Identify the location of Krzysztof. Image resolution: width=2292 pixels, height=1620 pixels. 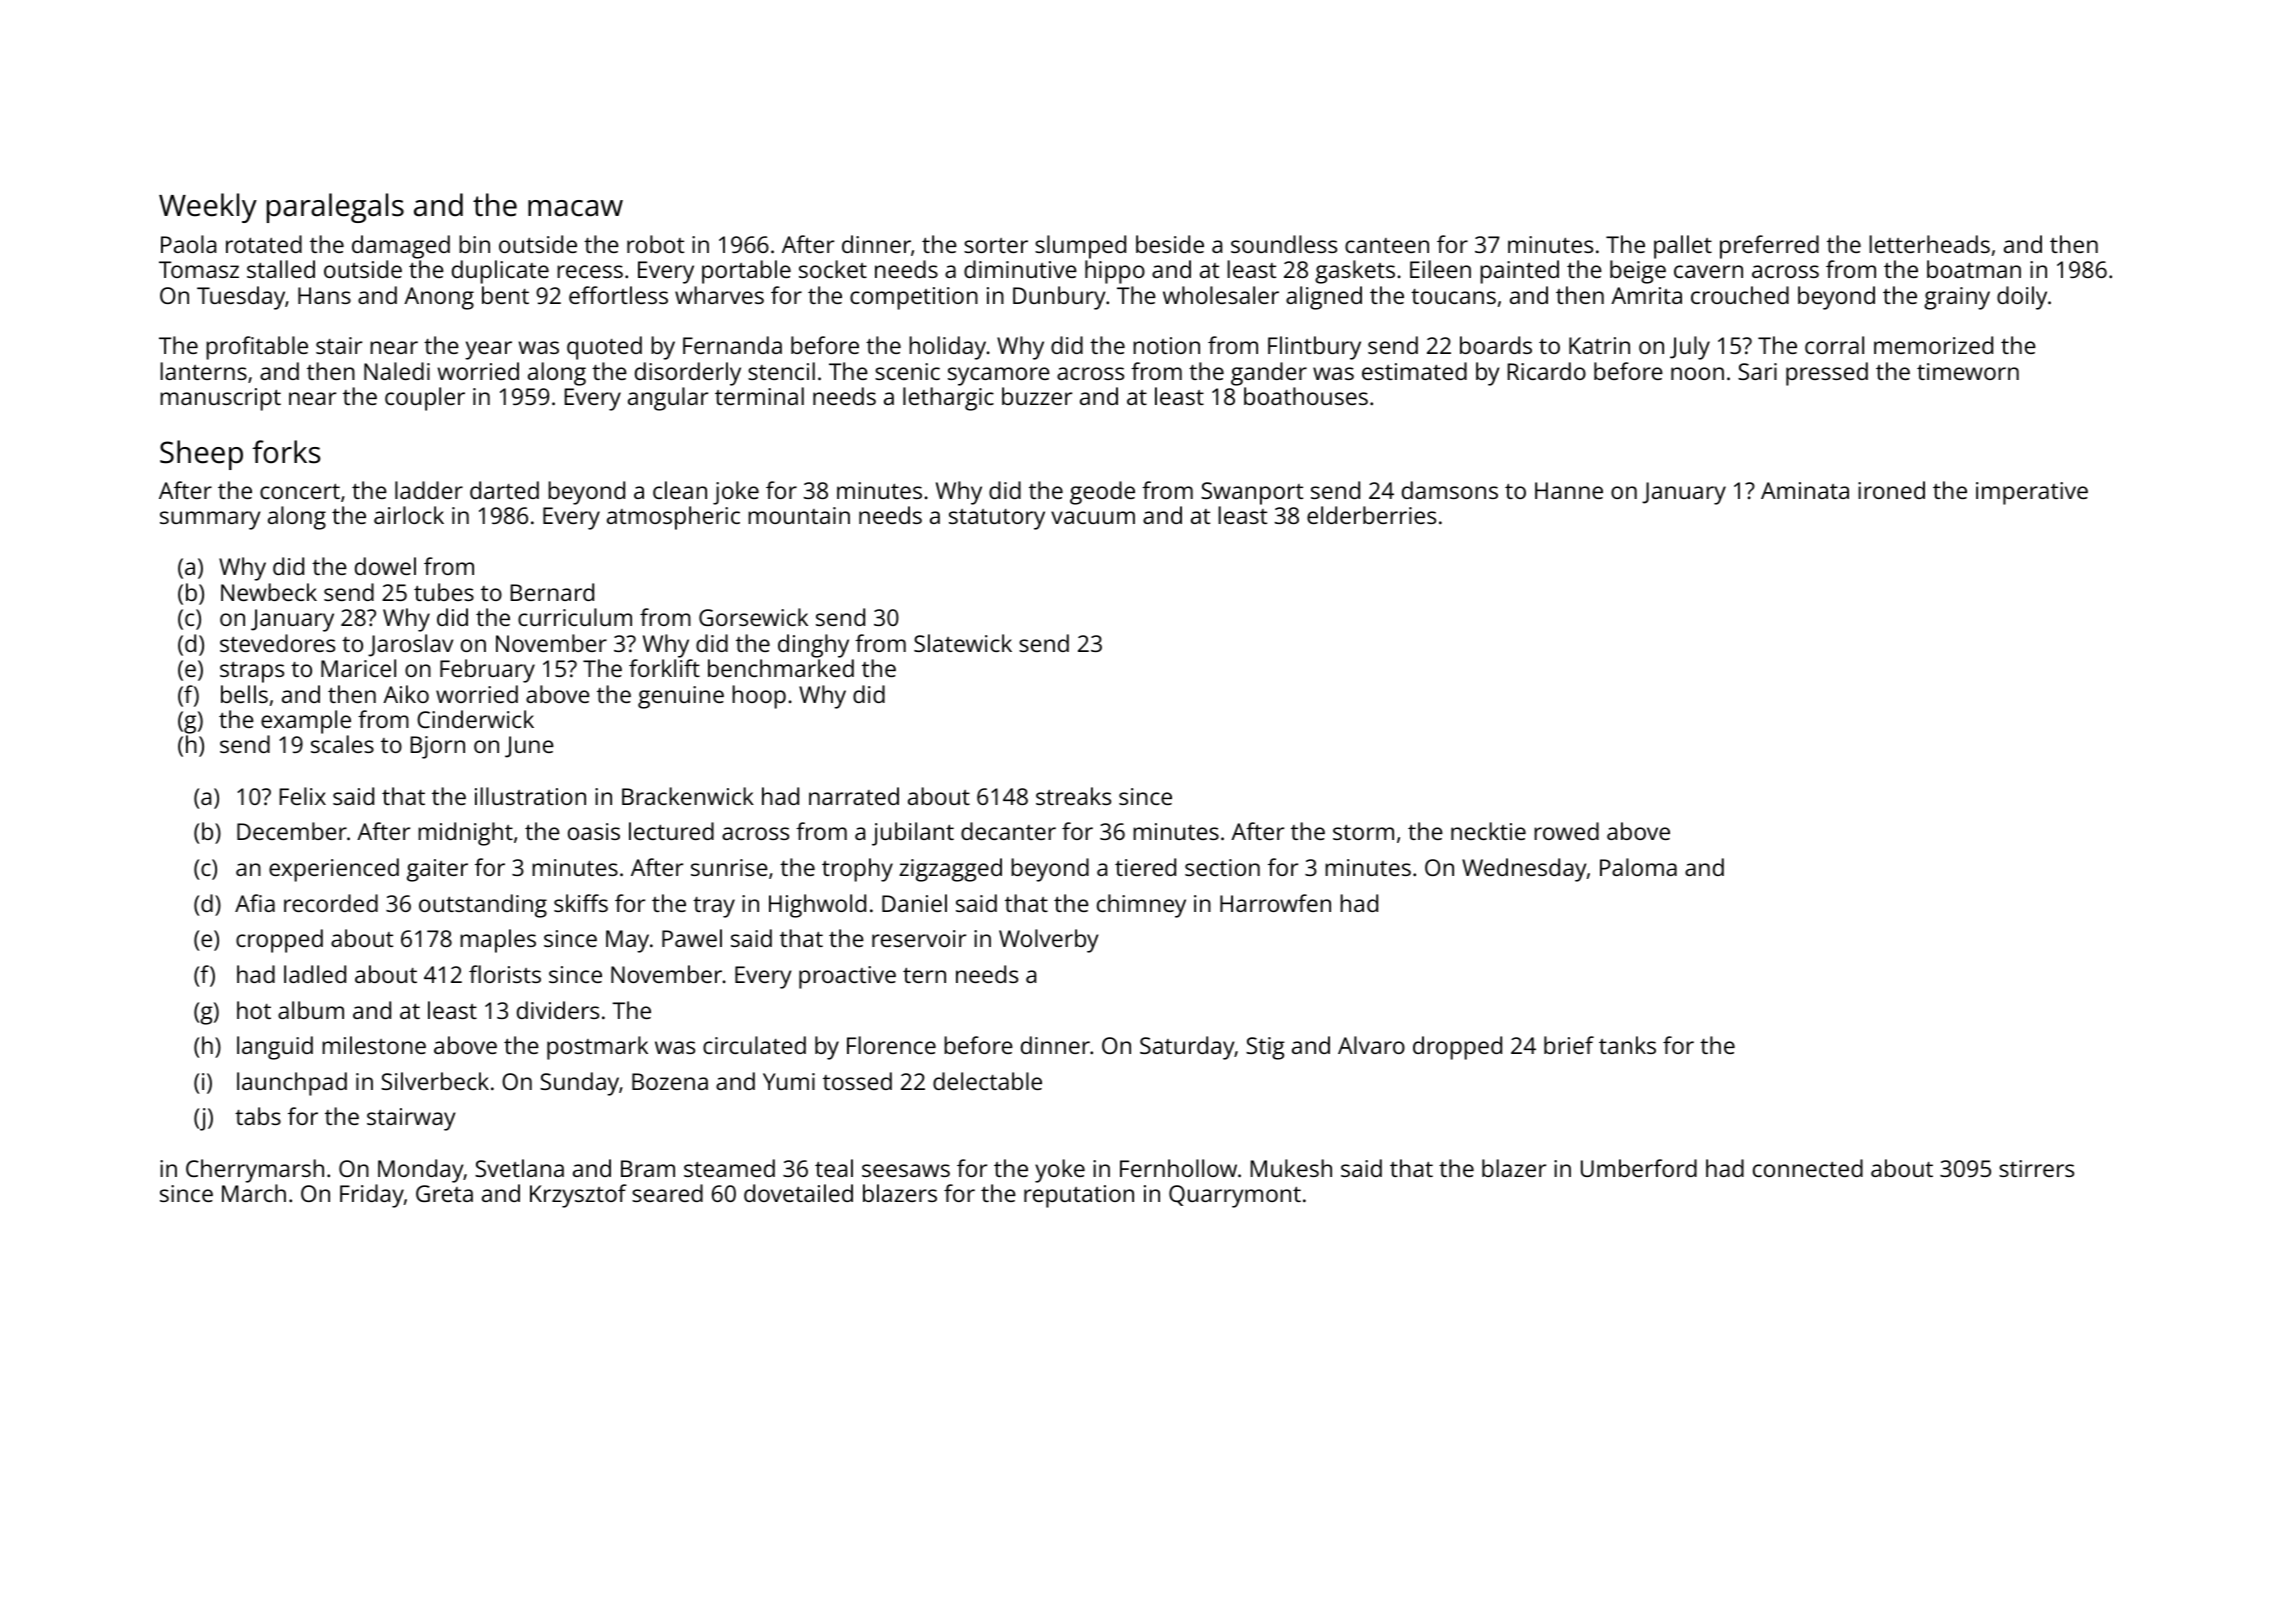
(578, 1196).
